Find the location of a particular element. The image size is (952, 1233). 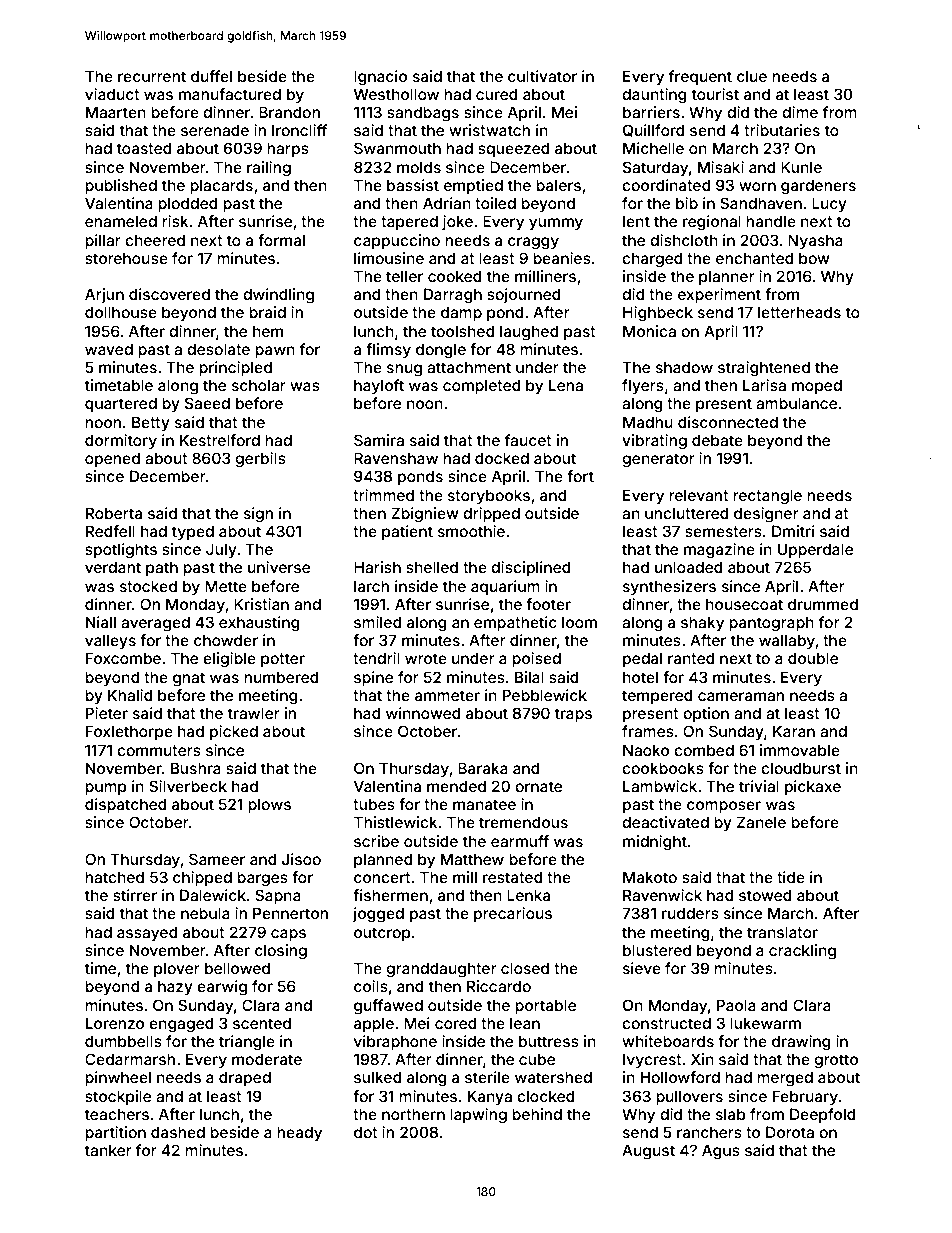

Agus is located at coordinates (721, 1152).
